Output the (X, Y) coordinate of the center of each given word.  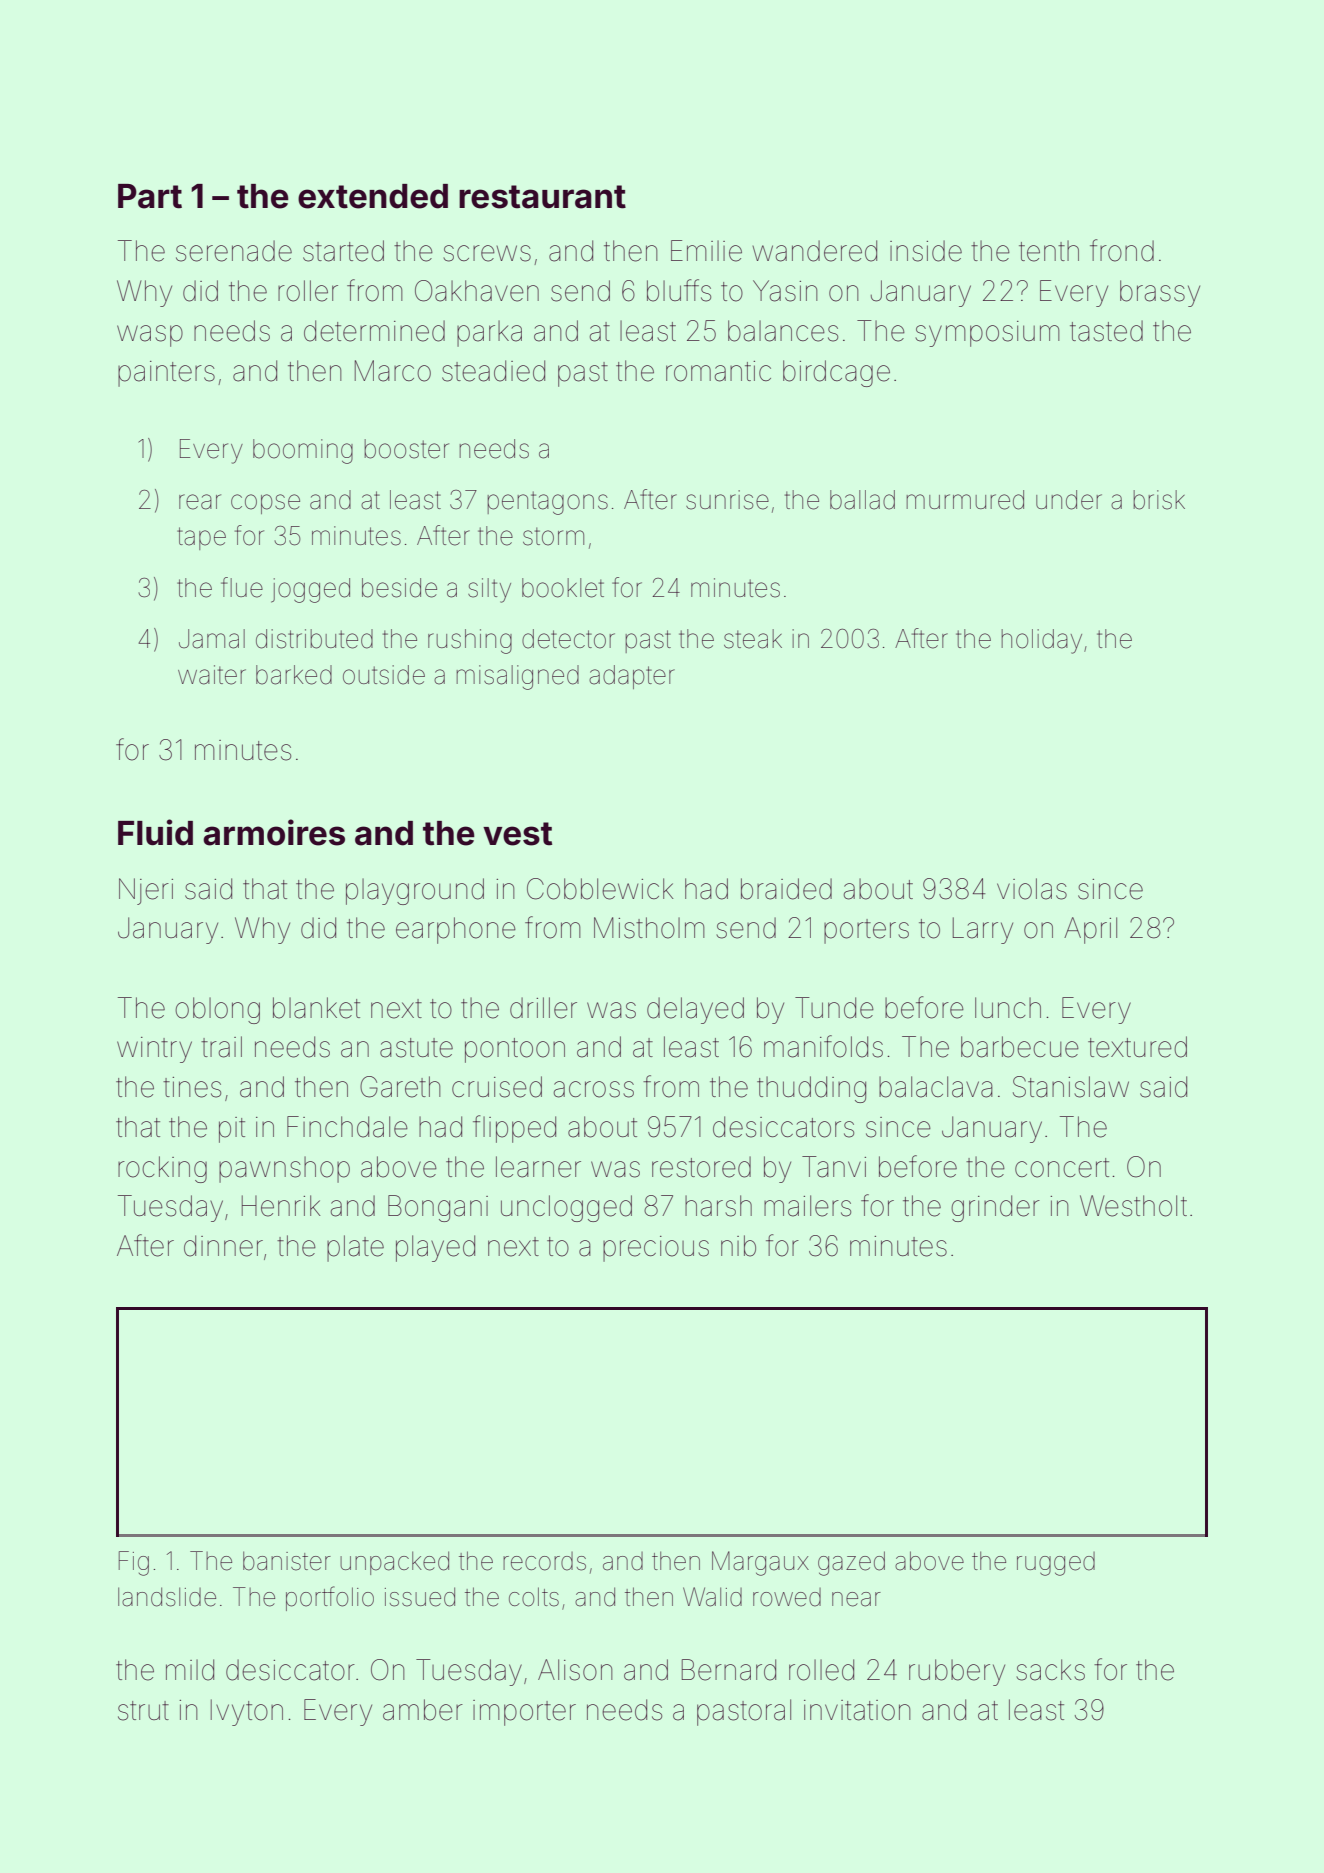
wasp (150, 336)
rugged (1056, 1564)
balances (783, 331)
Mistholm (649, 928)
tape (201, 538)
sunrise (727, 500)
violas (1032, 889)
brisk (1159, 500)
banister (287, 1561)
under (1069, 500)
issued (420, 1597)
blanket (316, 1008)
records (544, 1561)
